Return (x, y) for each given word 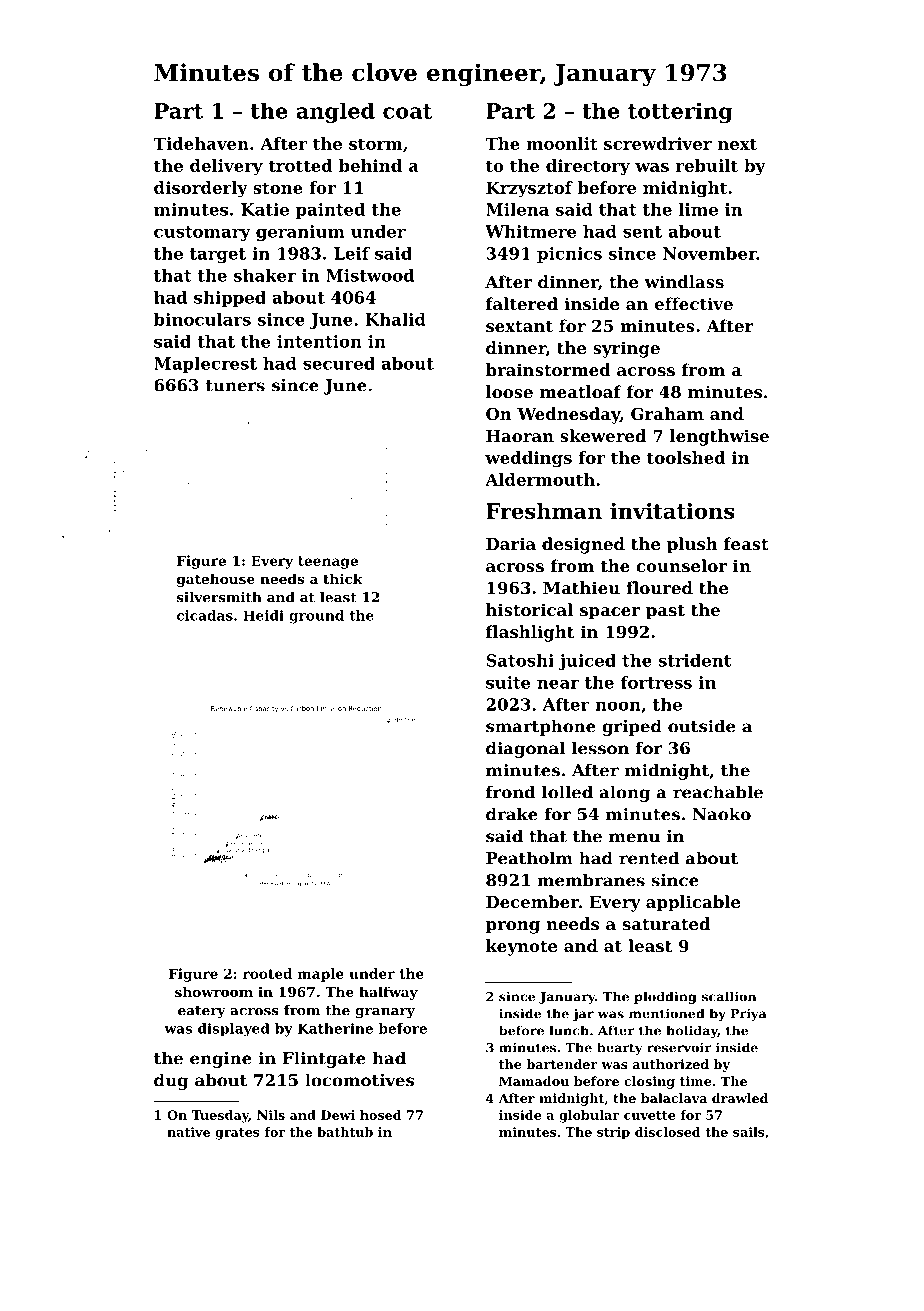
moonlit (562, 143)
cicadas (205, 615)
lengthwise (719, 437)
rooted (267, 973)
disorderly (201, 189)
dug (171, 1081)
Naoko (722, 814)
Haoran (520, 436)
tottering (680, 113)
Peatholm (529, 858)
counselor (681, 565)
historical (529, 609)
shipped (230, 299)
